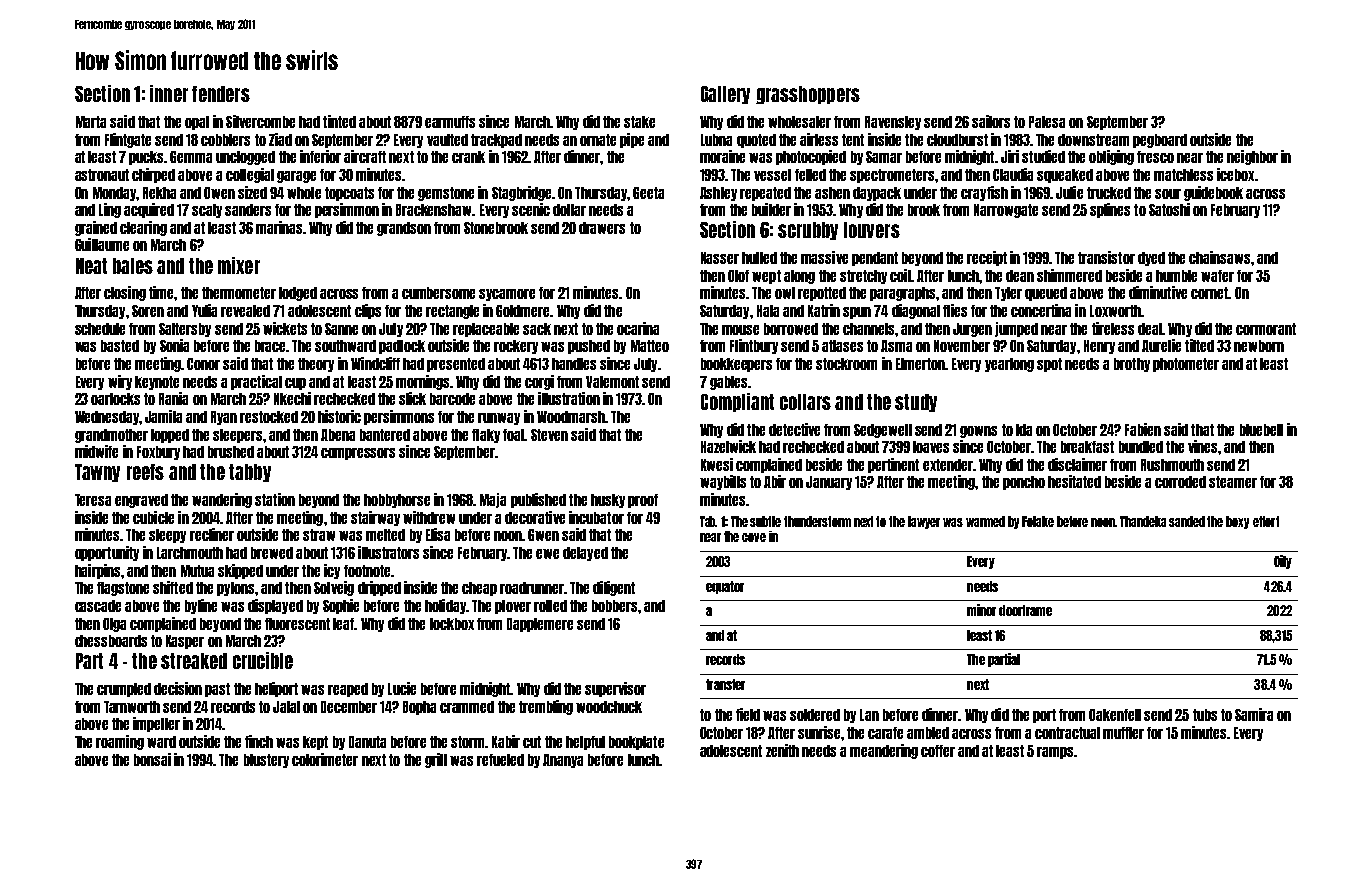 The width and height of the screenshot is (1372, 887). What do you see at coordinates (436, 760) in the screenshot?
I see `grill` at bounding box center [436, 760].
